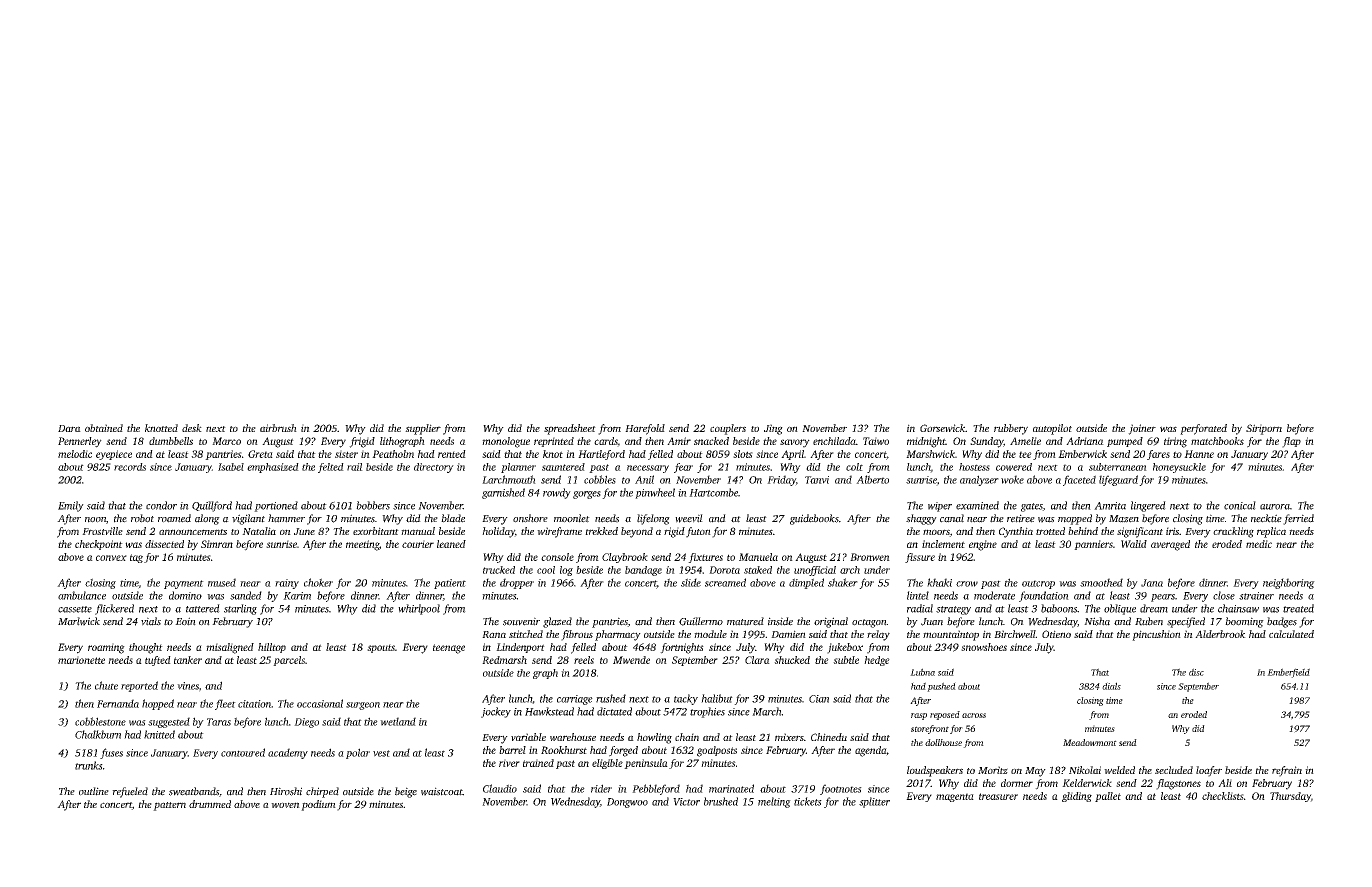 This screenshot has height=887, width=1372. Describe the element at coordinates (788, 634) in the screenshot. I see `Damien` at that location.
